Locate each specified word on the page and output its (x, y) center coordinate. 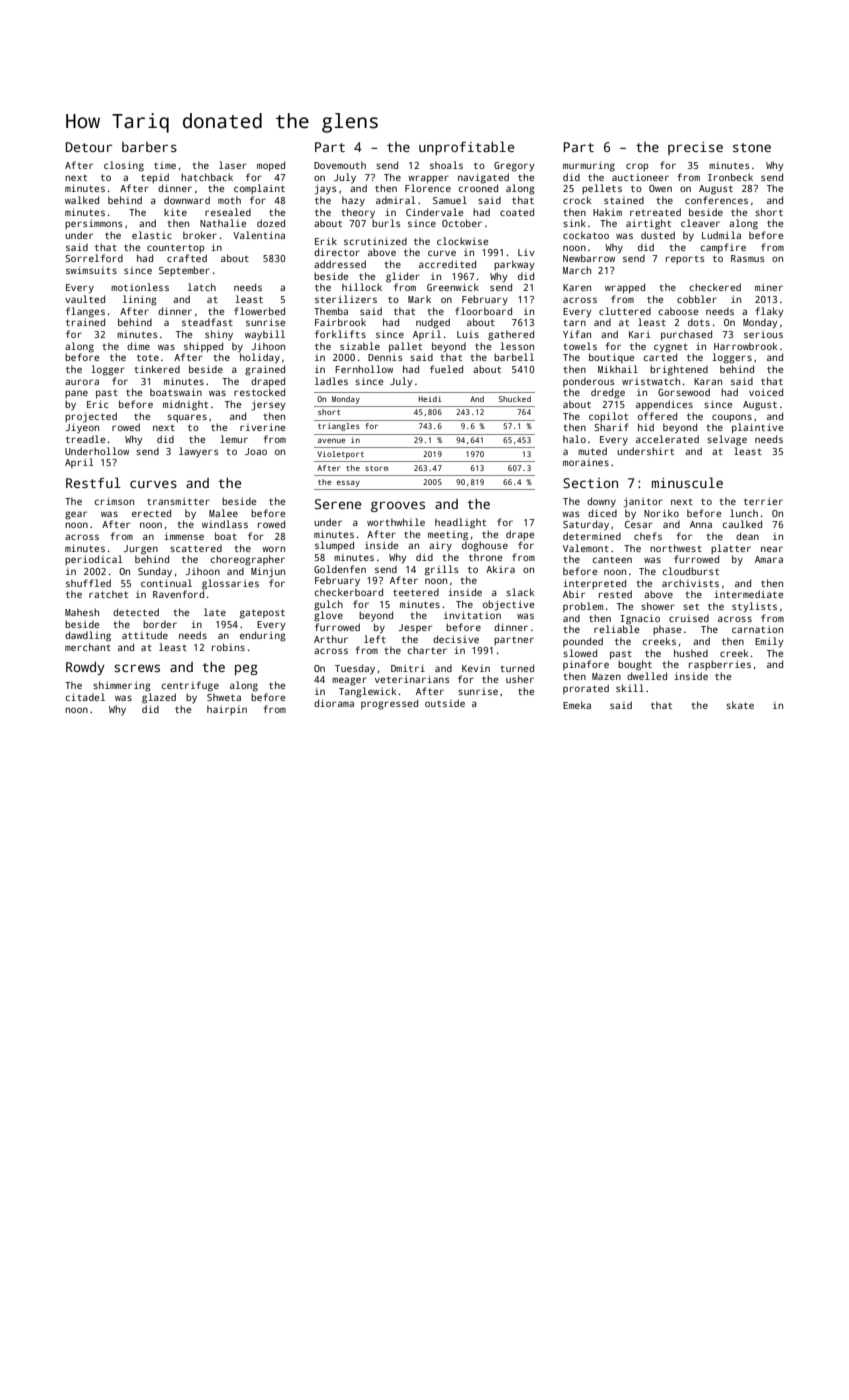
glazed (159, 698)
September (184, 271)
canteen (612, 560)
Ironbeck (730, 177)
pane (76, 394)
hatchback (207, 177)
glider (403, 277)
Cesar (639, 524)
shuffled (88, 583)
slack (520, 592)
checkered (715, 287)
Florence (428, 188)
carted (660, 357)
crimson (114, 501)
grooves (398, 506)
